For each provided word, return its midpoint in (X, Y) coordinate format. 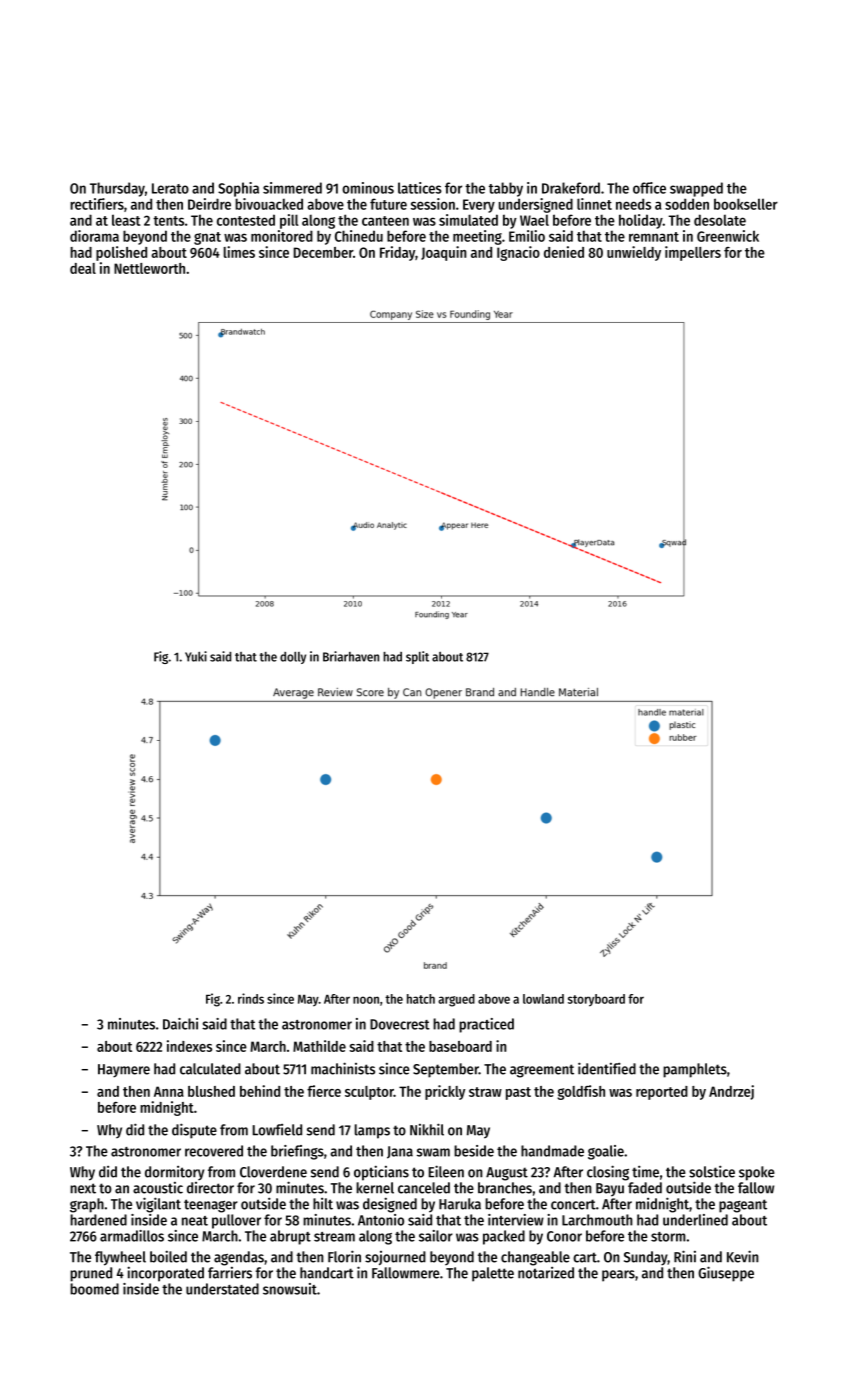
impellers (693, 253)
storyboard (596, 1000)
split (417, 657)
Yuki (196, 656)
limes (239, 252)
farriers (230, 1273)
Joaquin (444, 253)
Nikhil (427, 1129)
